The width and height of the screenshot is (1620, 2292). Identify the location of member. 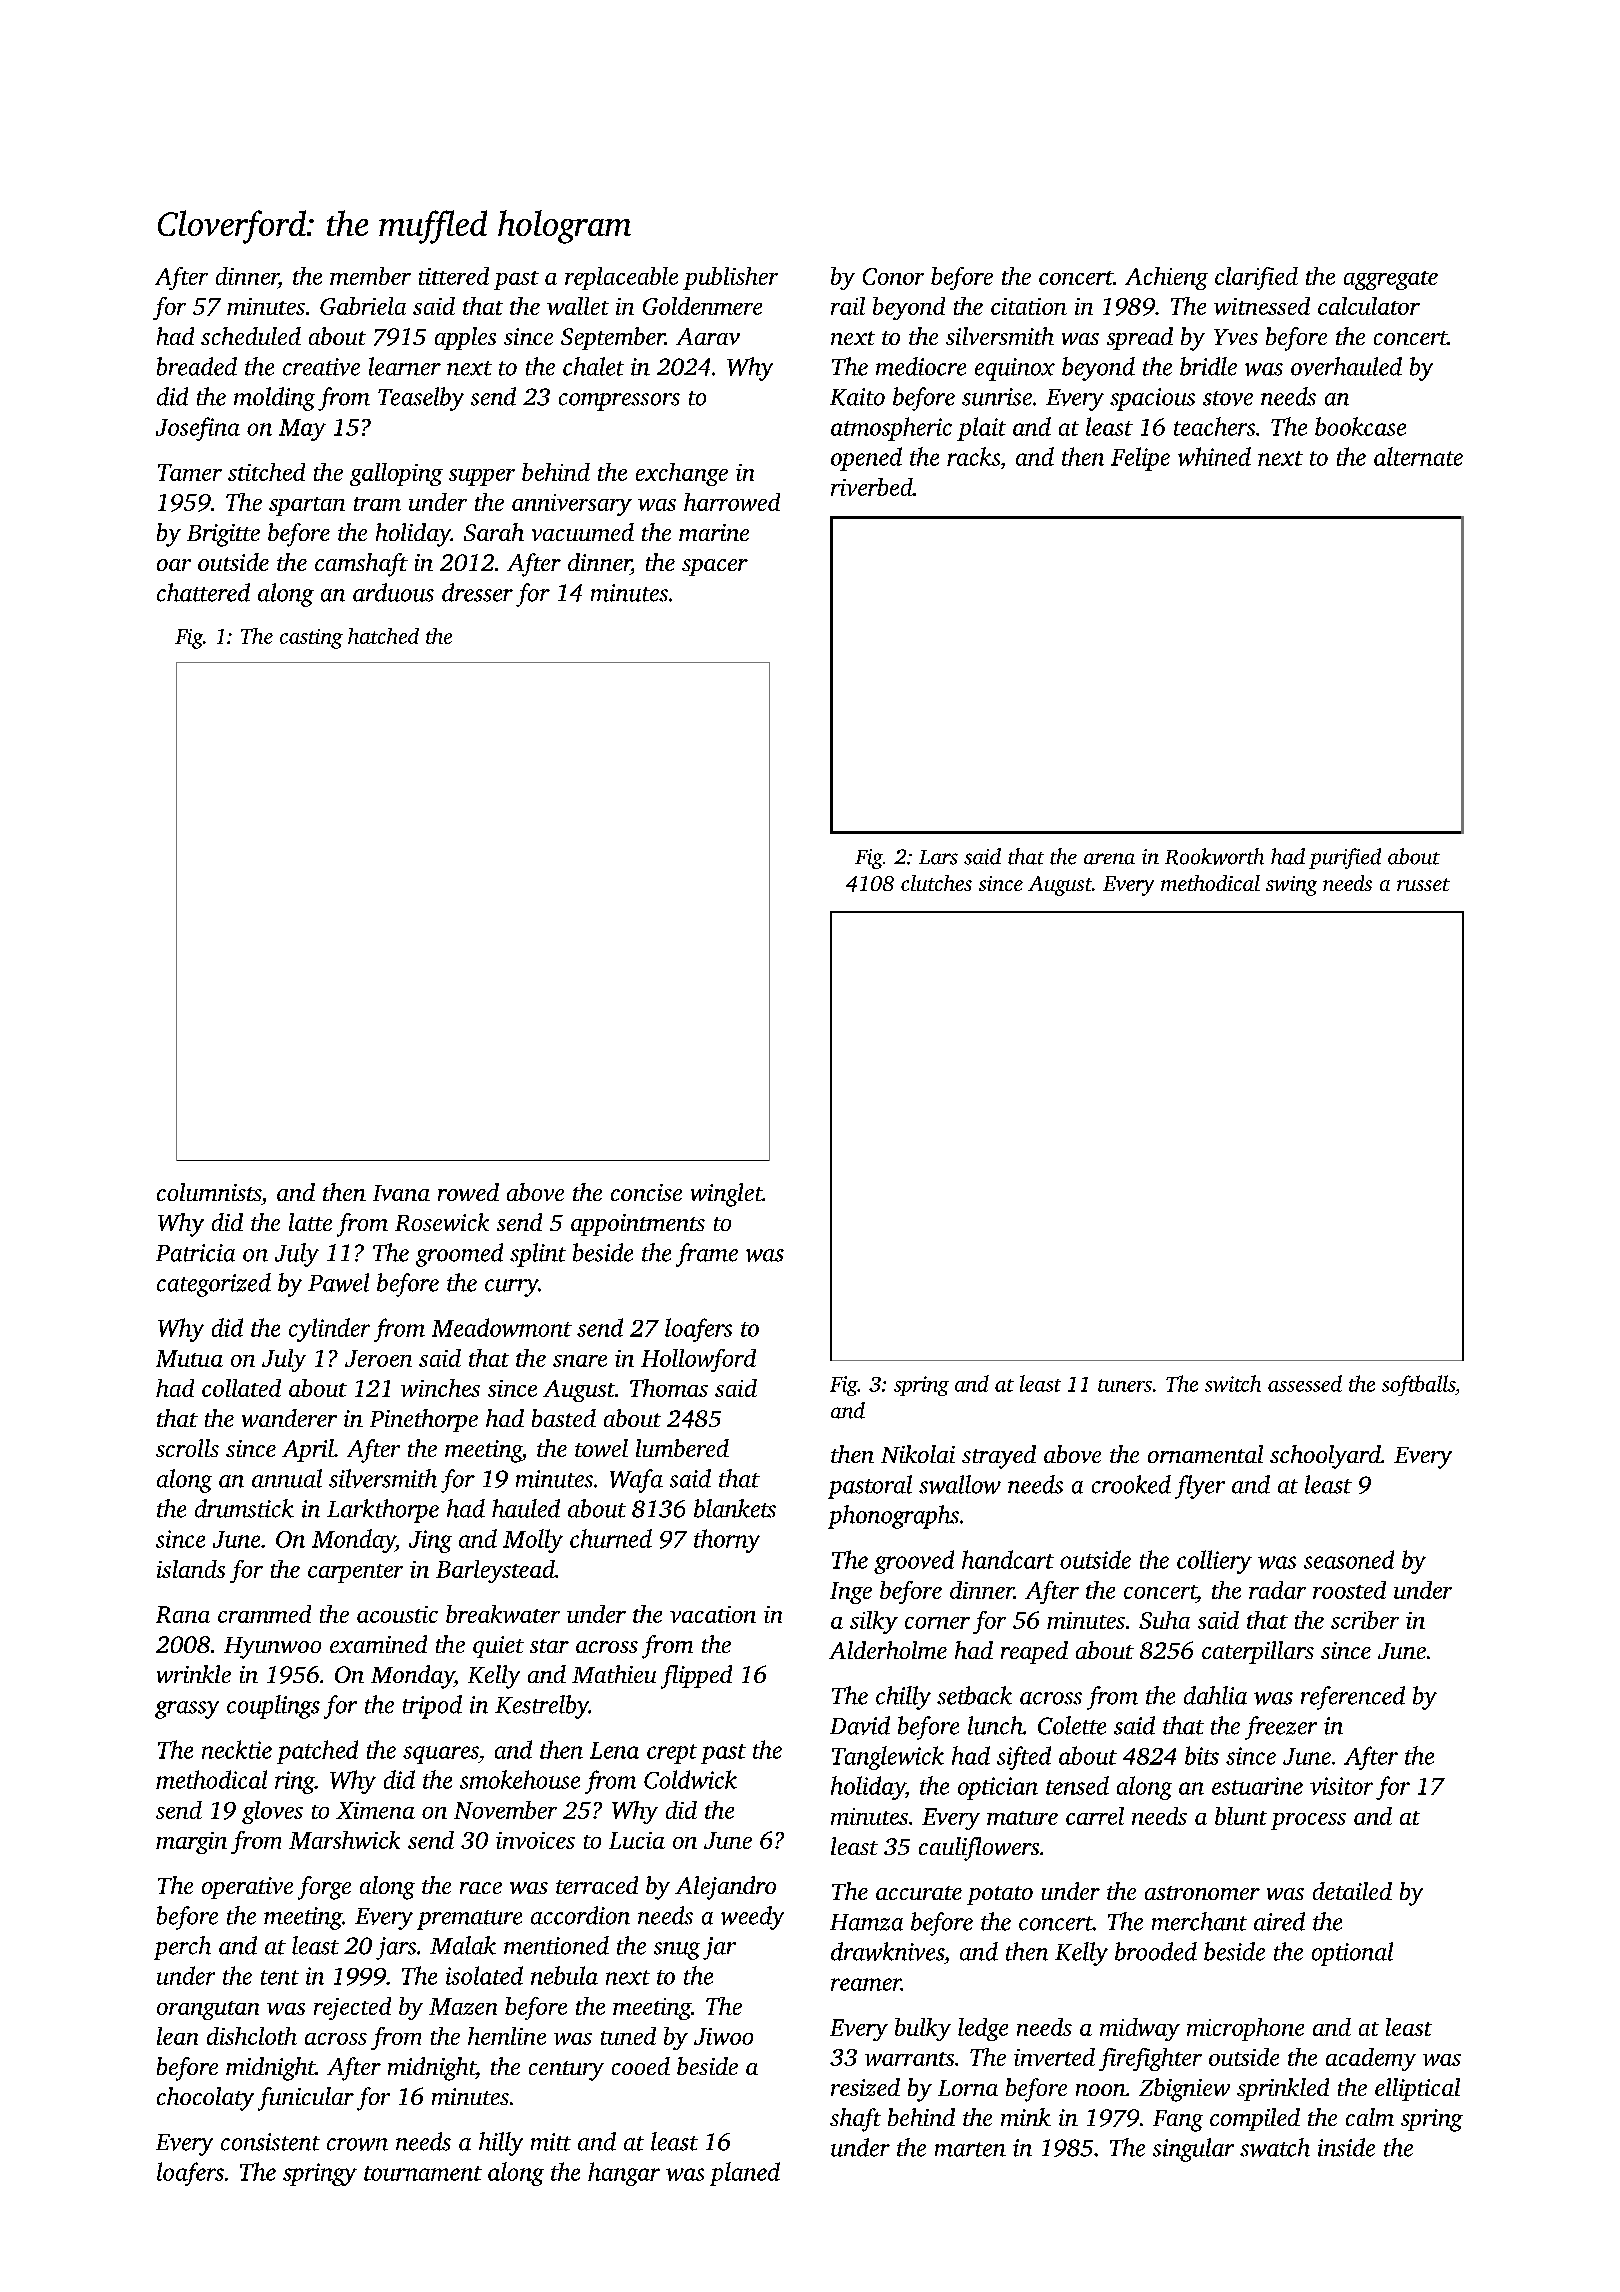
(370, 276).
